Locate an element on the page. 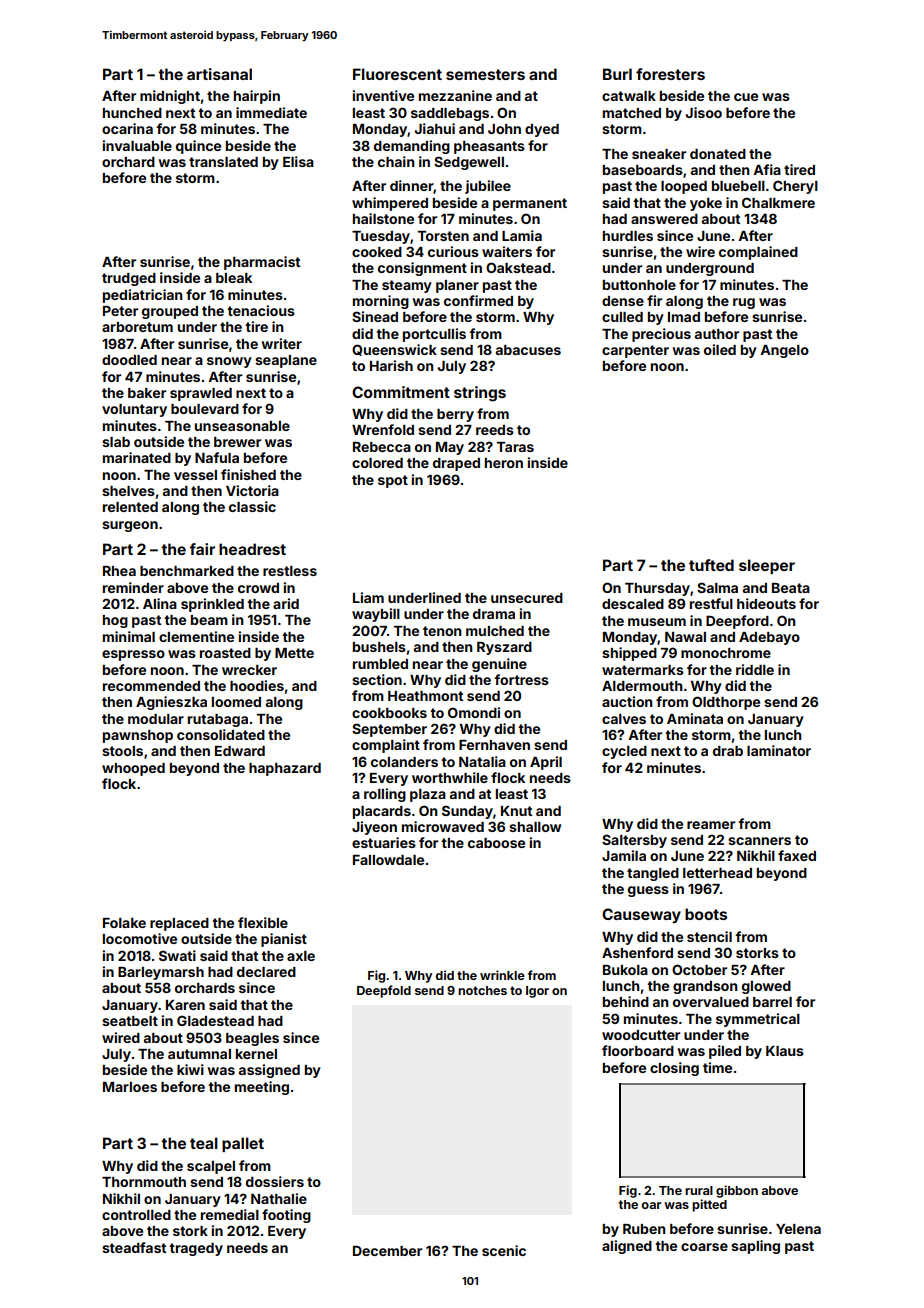 The image size is (924, 1308). floorboard is located at coordinates (638, 1050).
